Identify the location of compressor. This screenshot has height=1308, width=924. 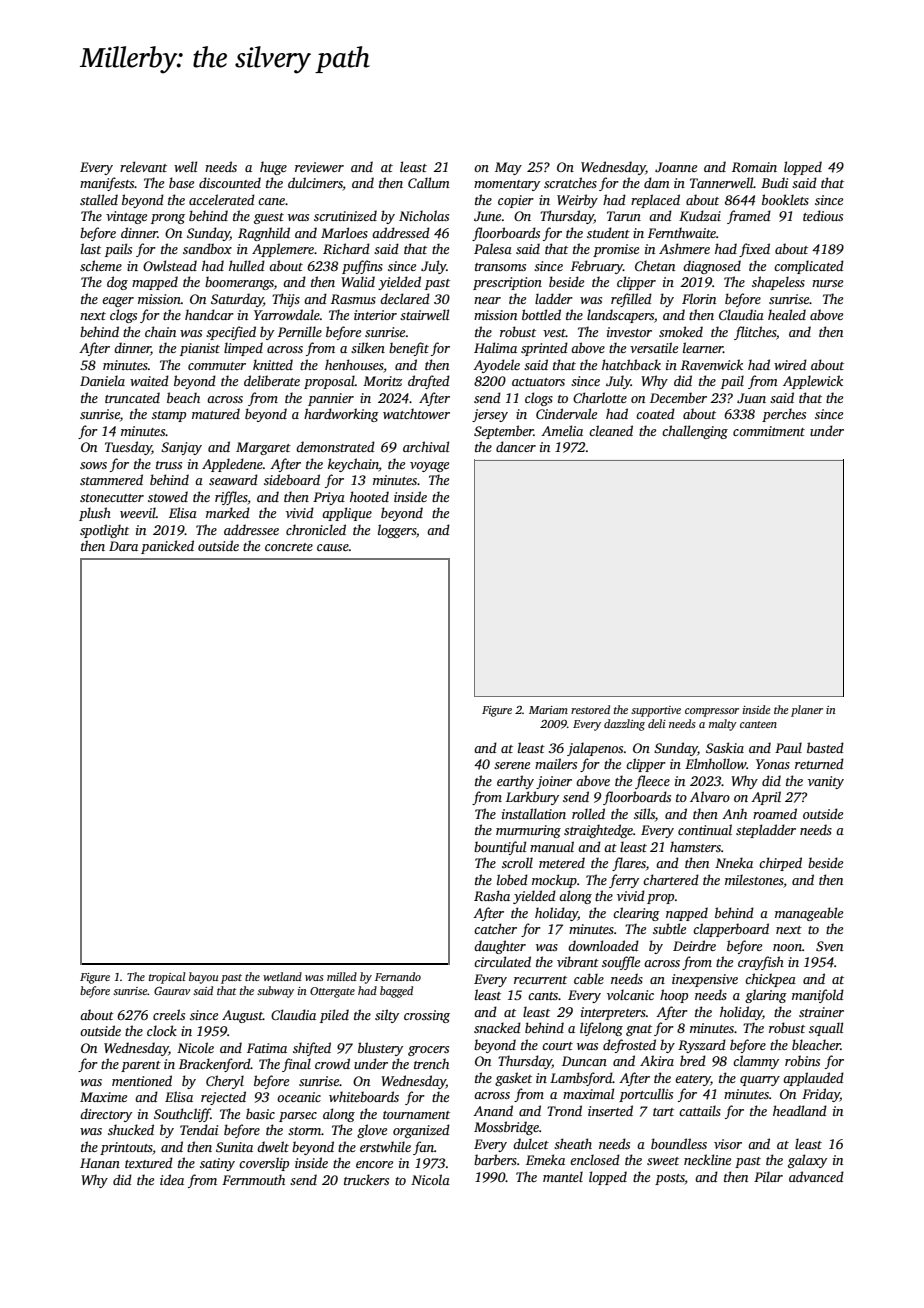
(712, 712).
